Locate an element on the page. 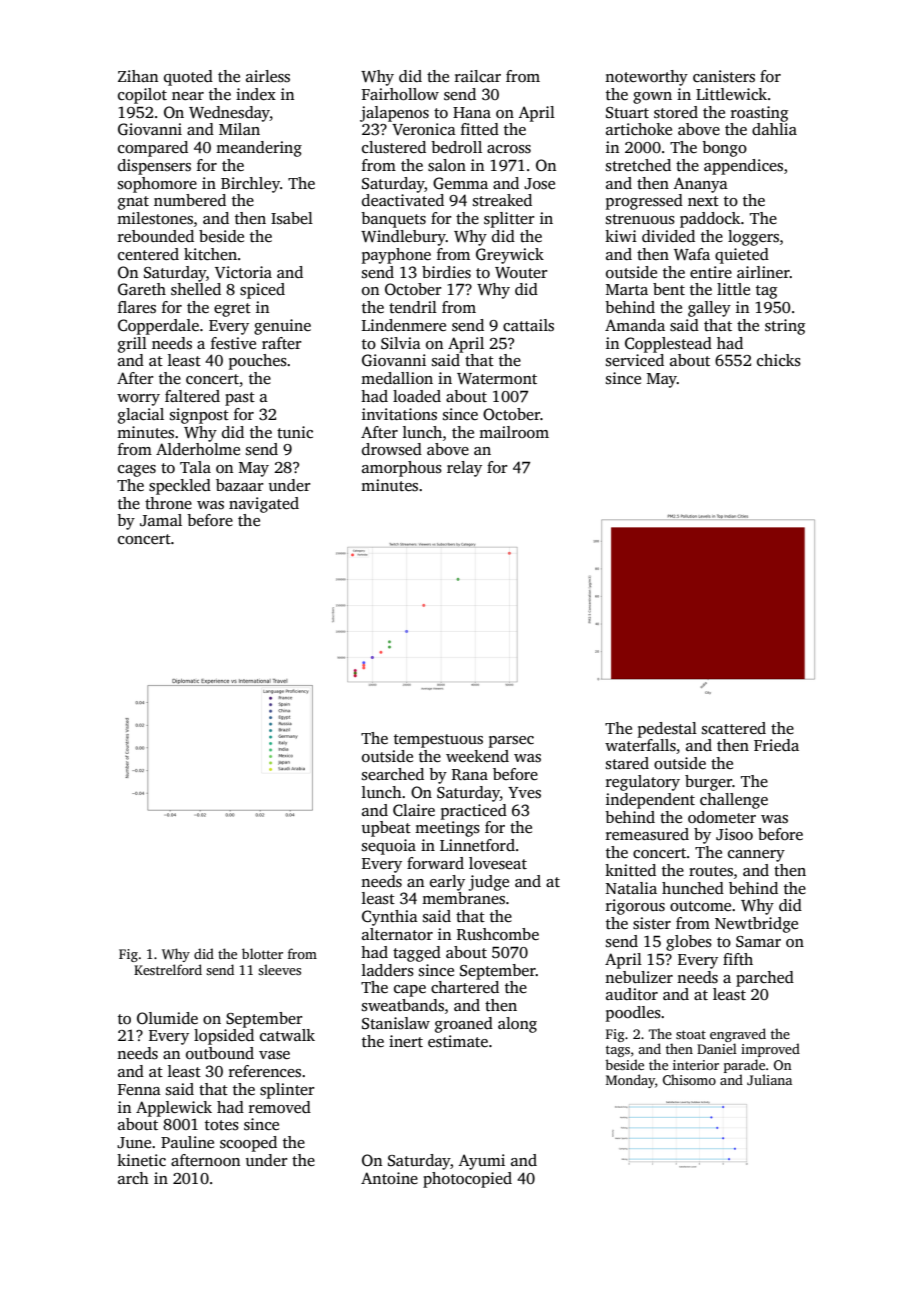 The width and height of the page is (924, 1308). chicks is located at coordinates (779, 360).
